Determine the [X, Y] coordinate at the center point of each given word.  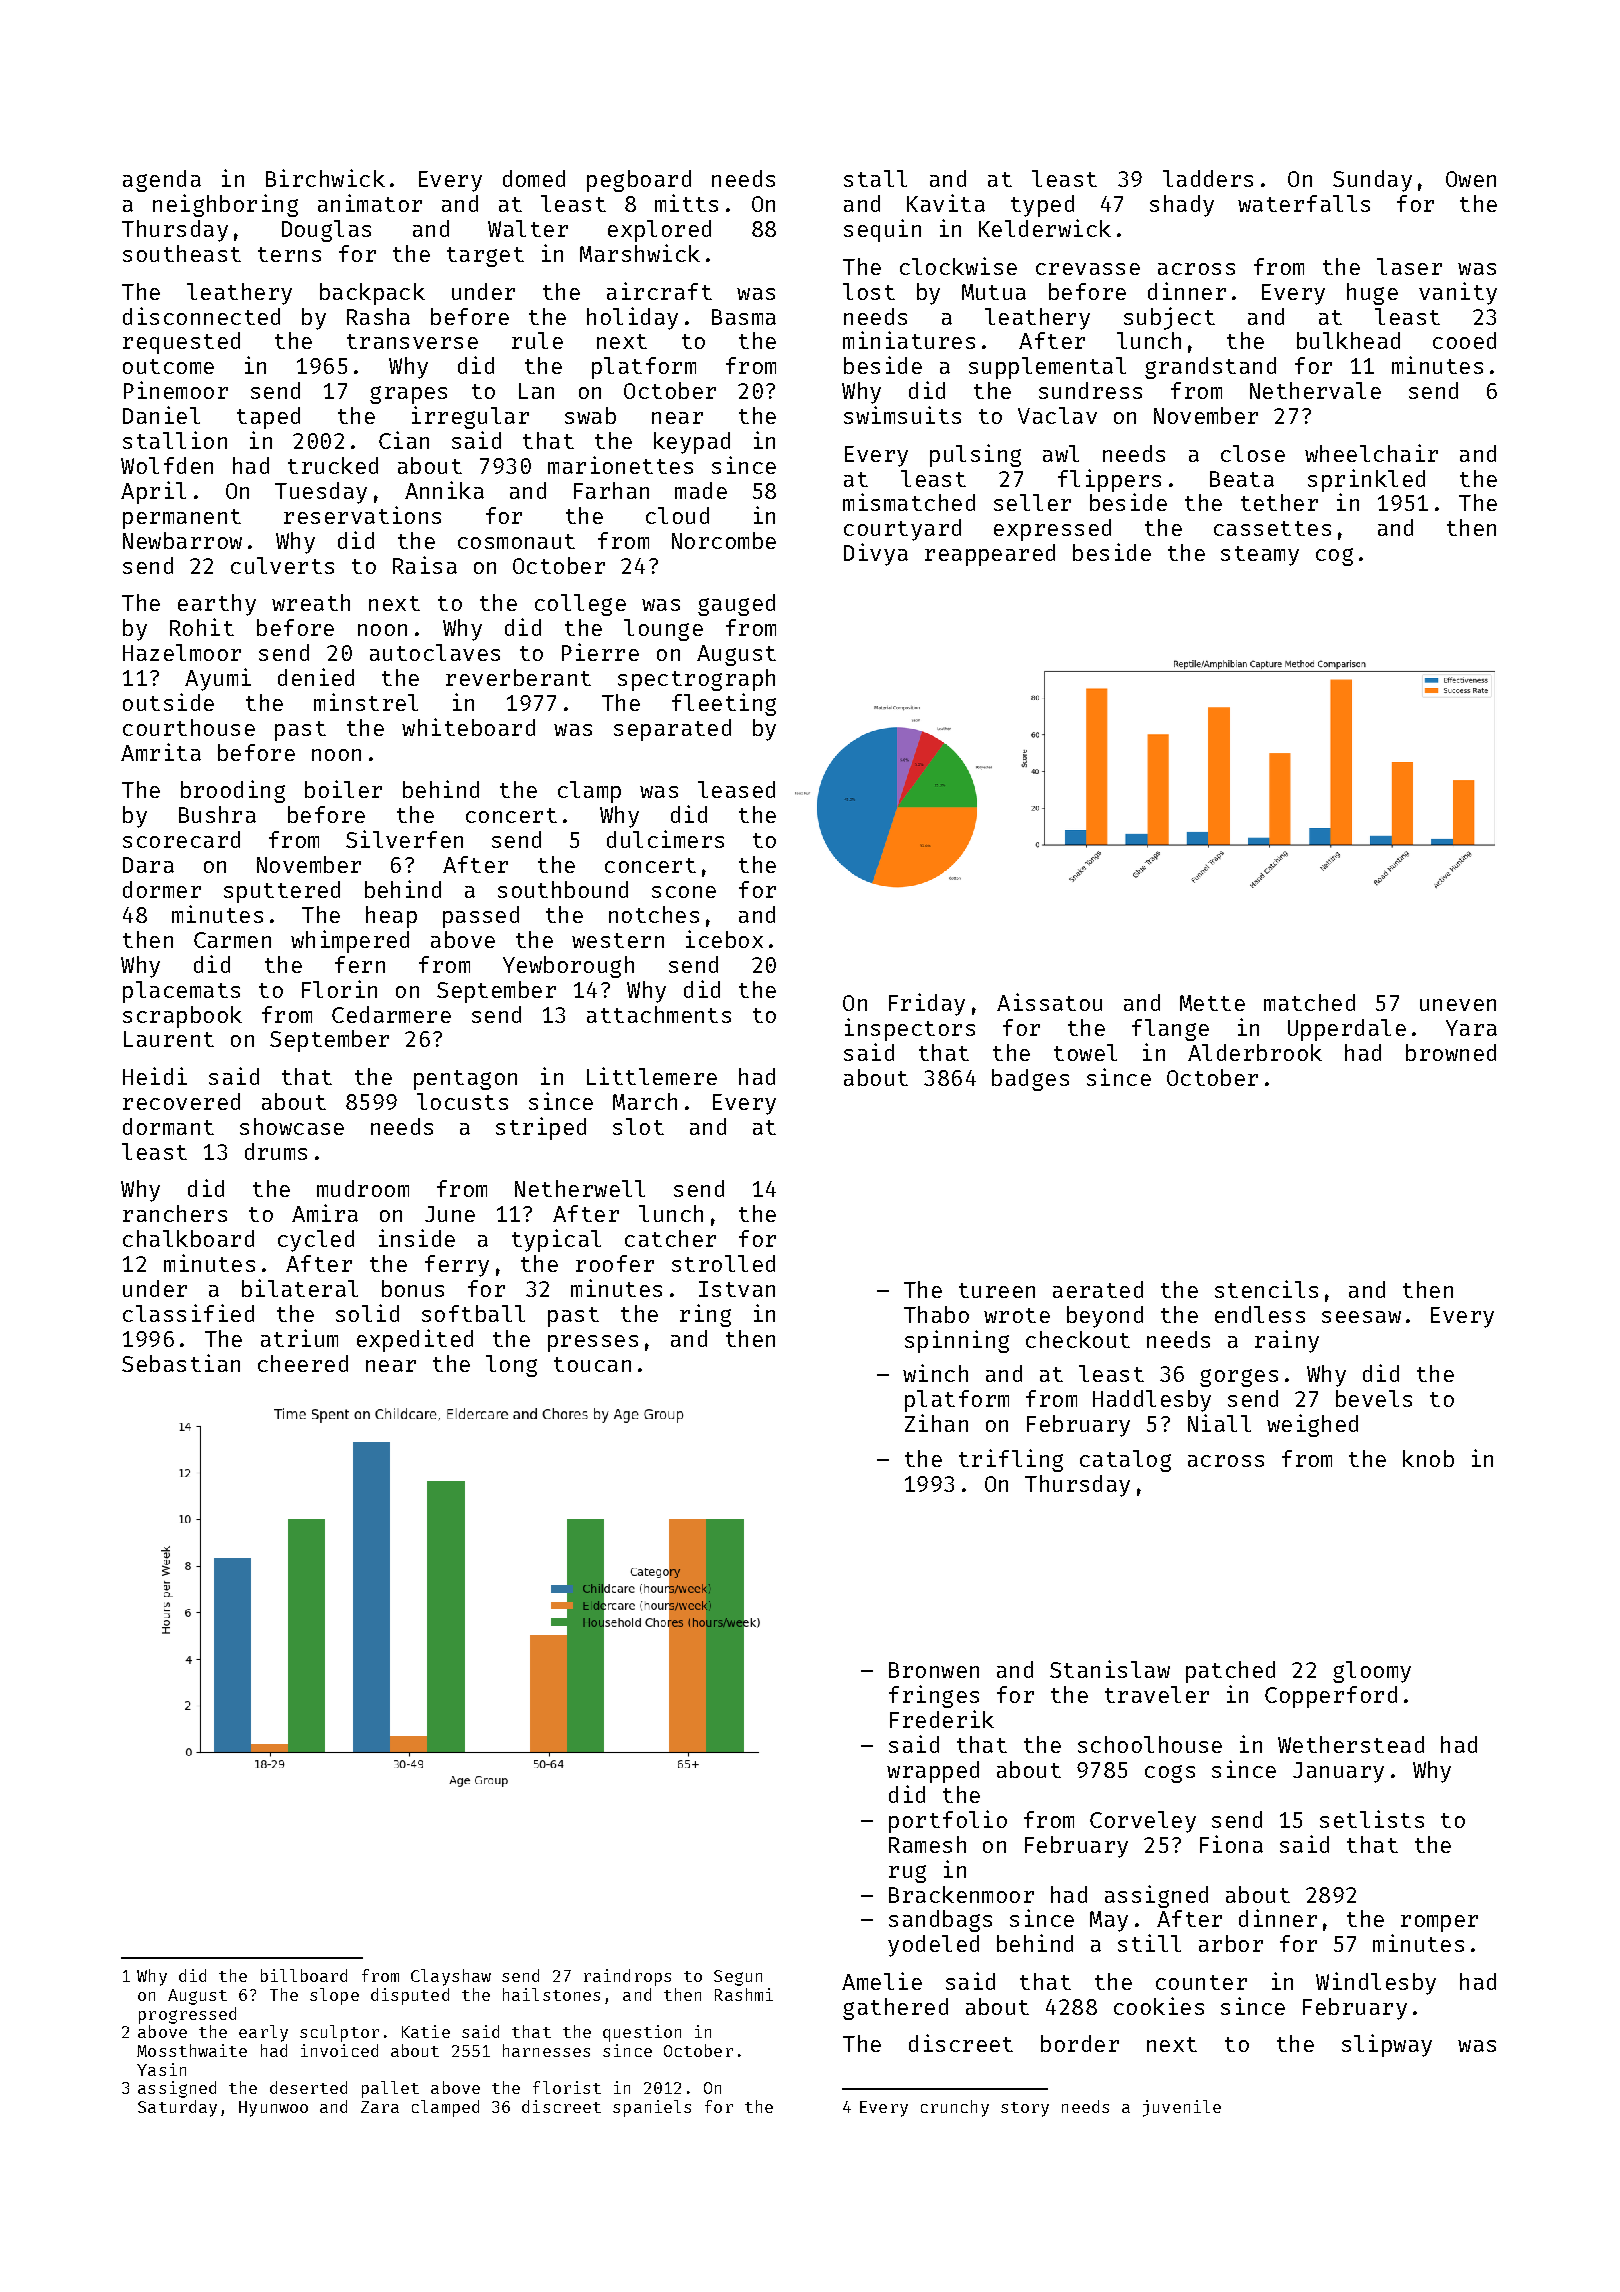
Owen [1471, 179]
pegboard [639, 181]
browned [1451, 1052]
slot [638, 1126]
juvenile [1182, 2108]
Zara [380, 2107]
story [1025, 2109]
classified [188, 1313]
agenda [162, 181]
